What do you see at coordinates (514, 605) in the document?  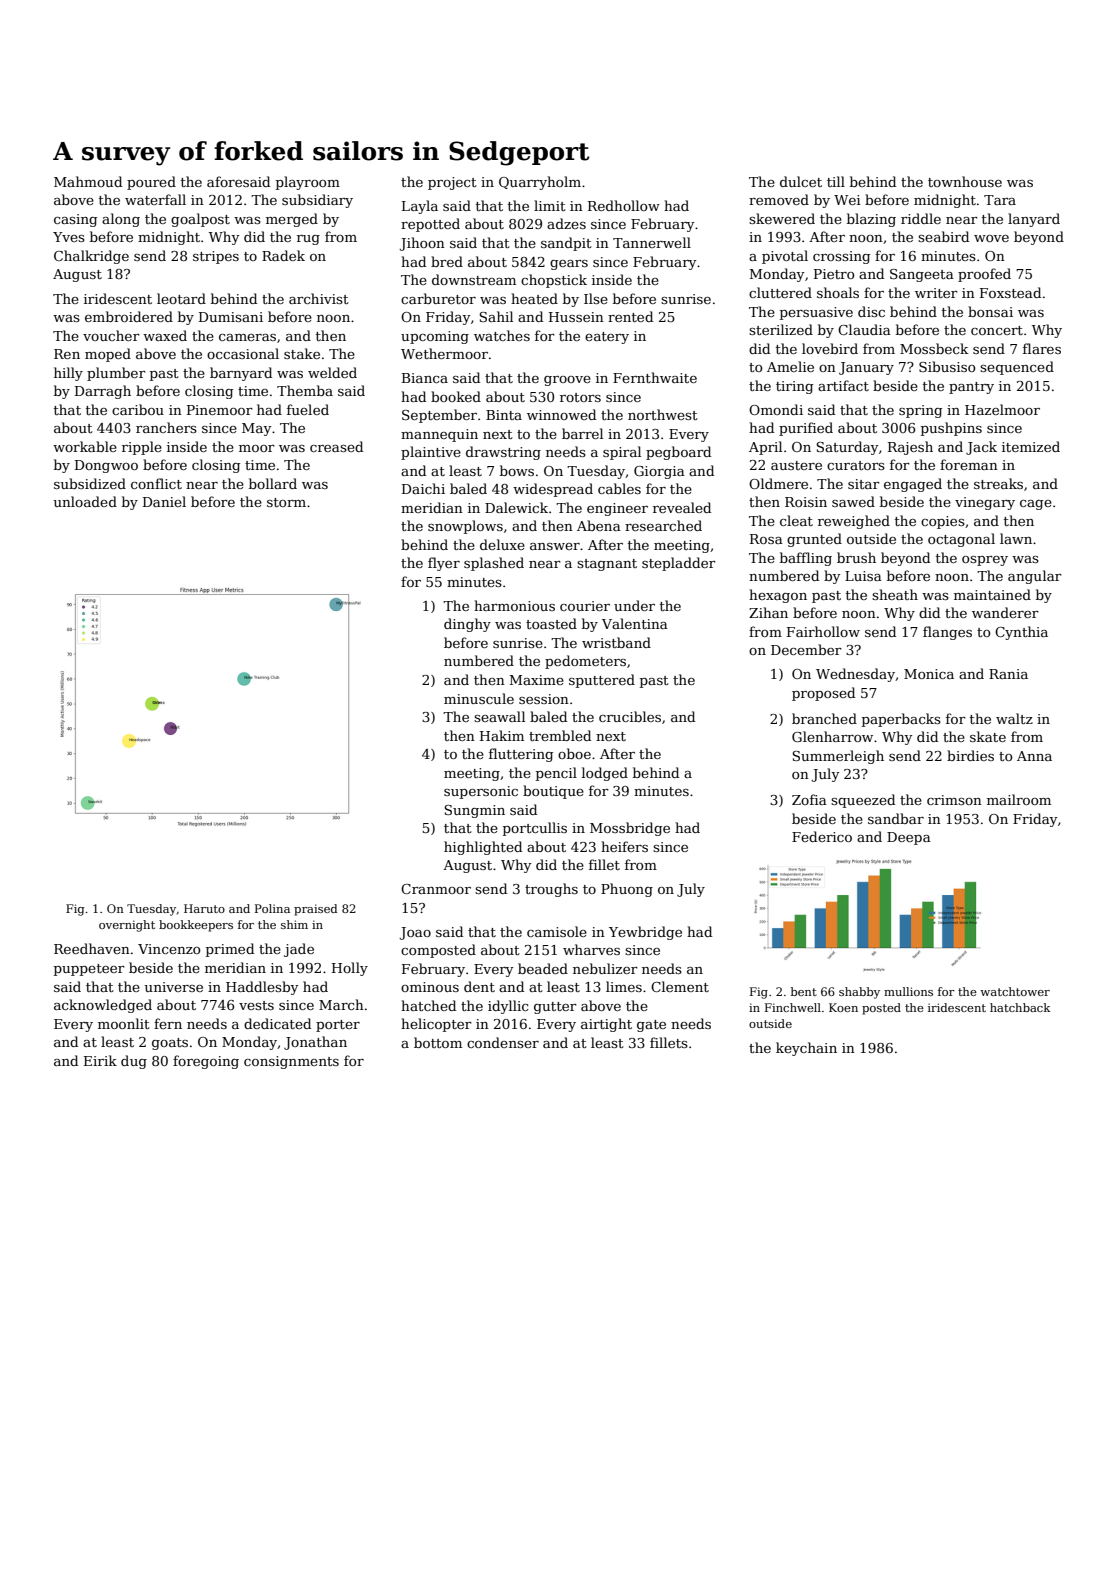 I see `harmonious` at bounding box center [514, 605].
